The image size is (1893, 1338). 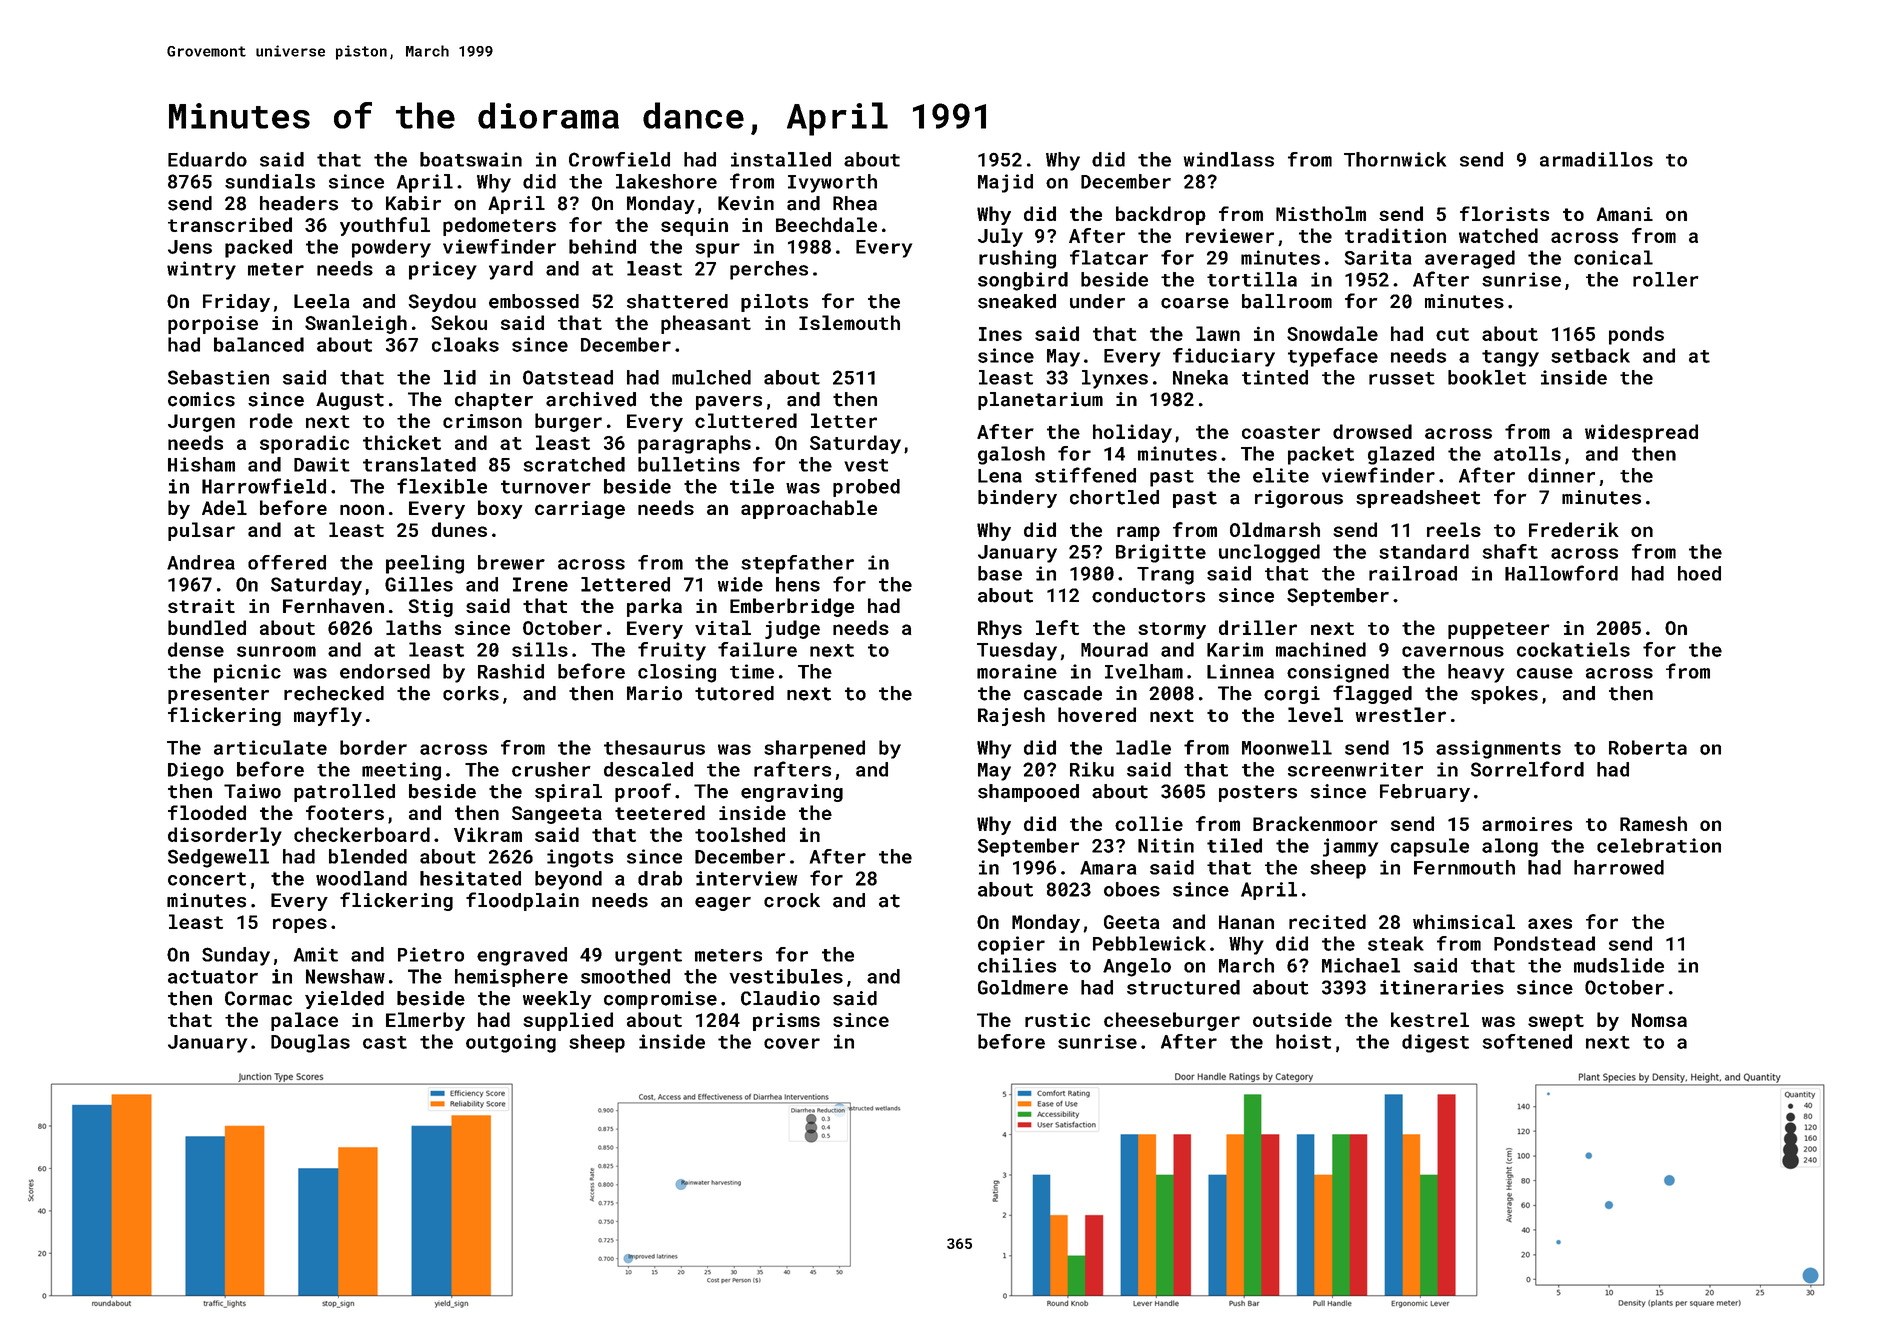 What do you see at coordinates (1574, 529) in the document?
I see `Frederik` at bounding box center [1574, 529].
